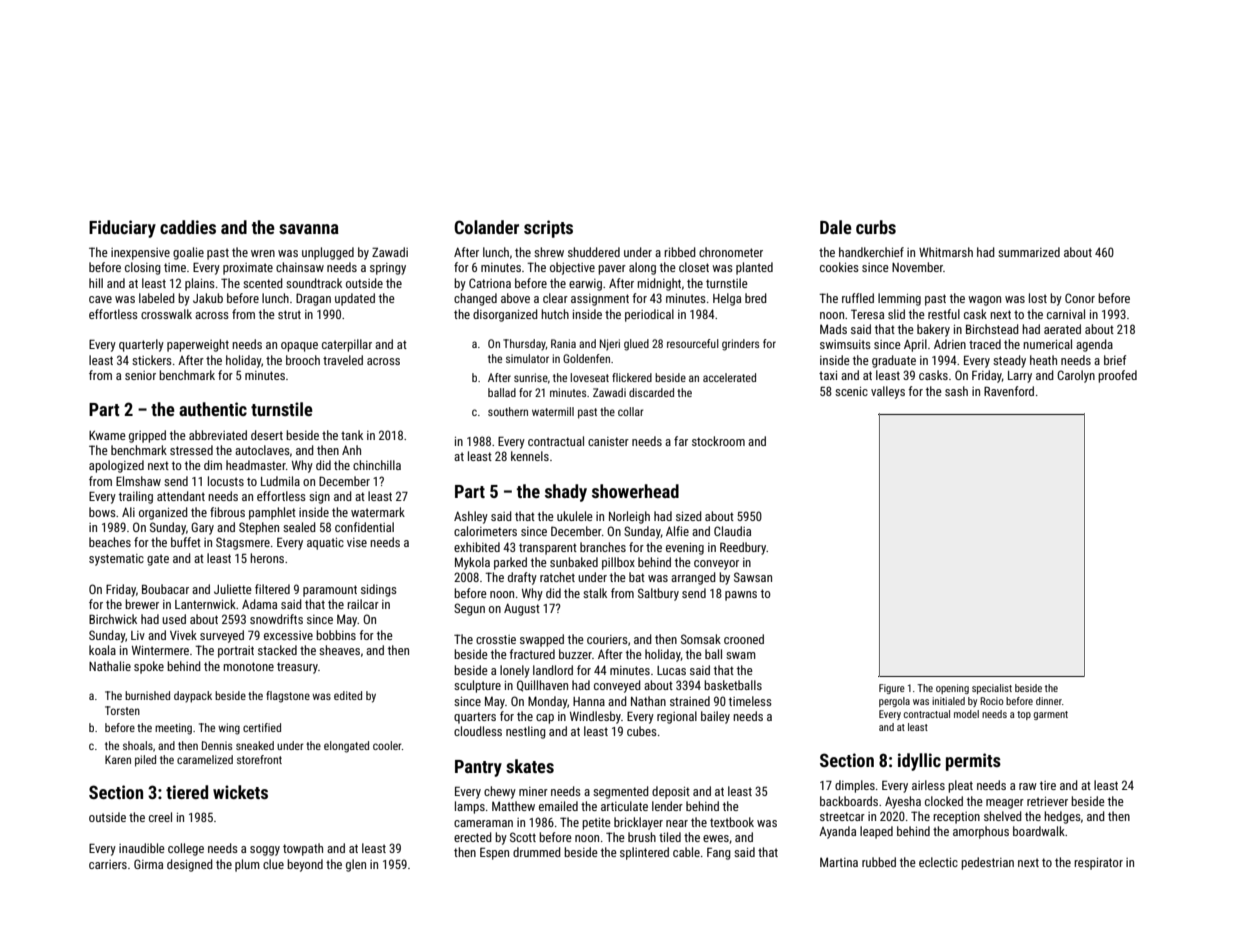 The width and height of the page is (1233, 952). Describe the element at coordinates (255, 745) in the page. I see `sneaked` at that location.
